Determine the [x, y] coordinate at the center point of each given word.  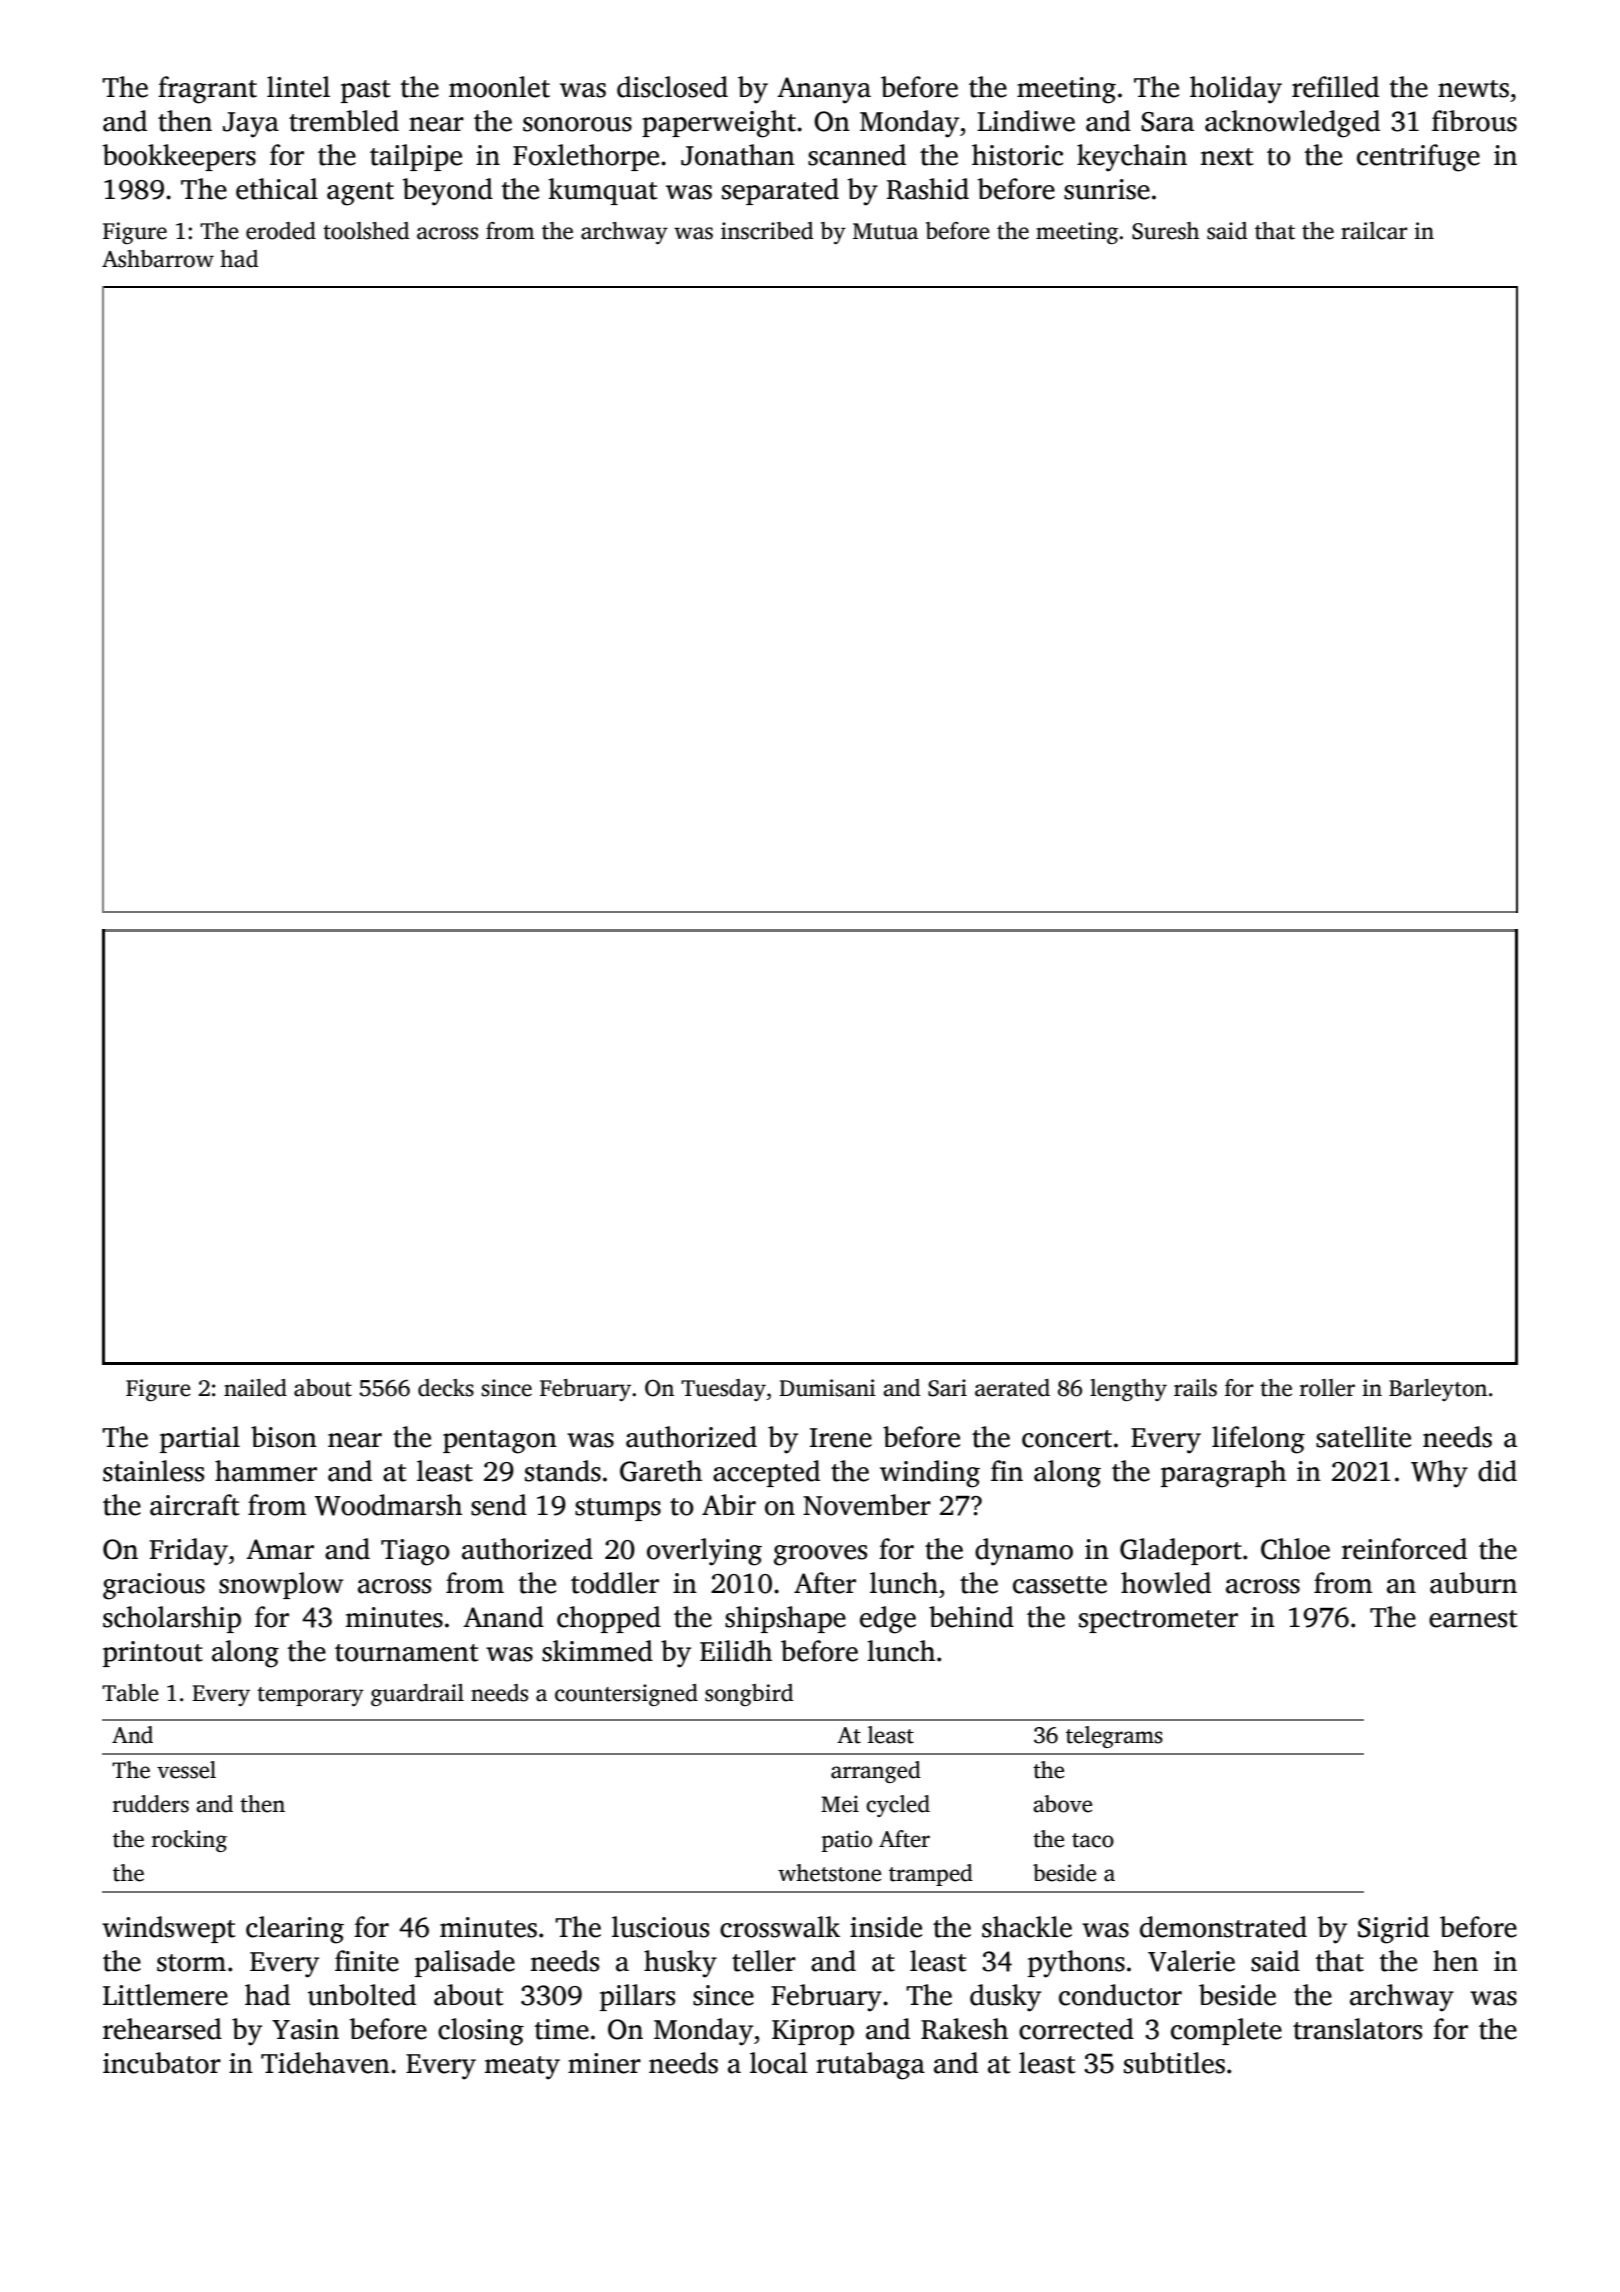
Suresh [1165, 231]
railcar [1374, 231]
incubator [162, 2063]
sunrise [1107, 189]
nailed [255, 1388]
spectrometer [1158, 1621]
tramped [931, 1875]
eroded [281, 231]
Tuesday [723, 1390]
